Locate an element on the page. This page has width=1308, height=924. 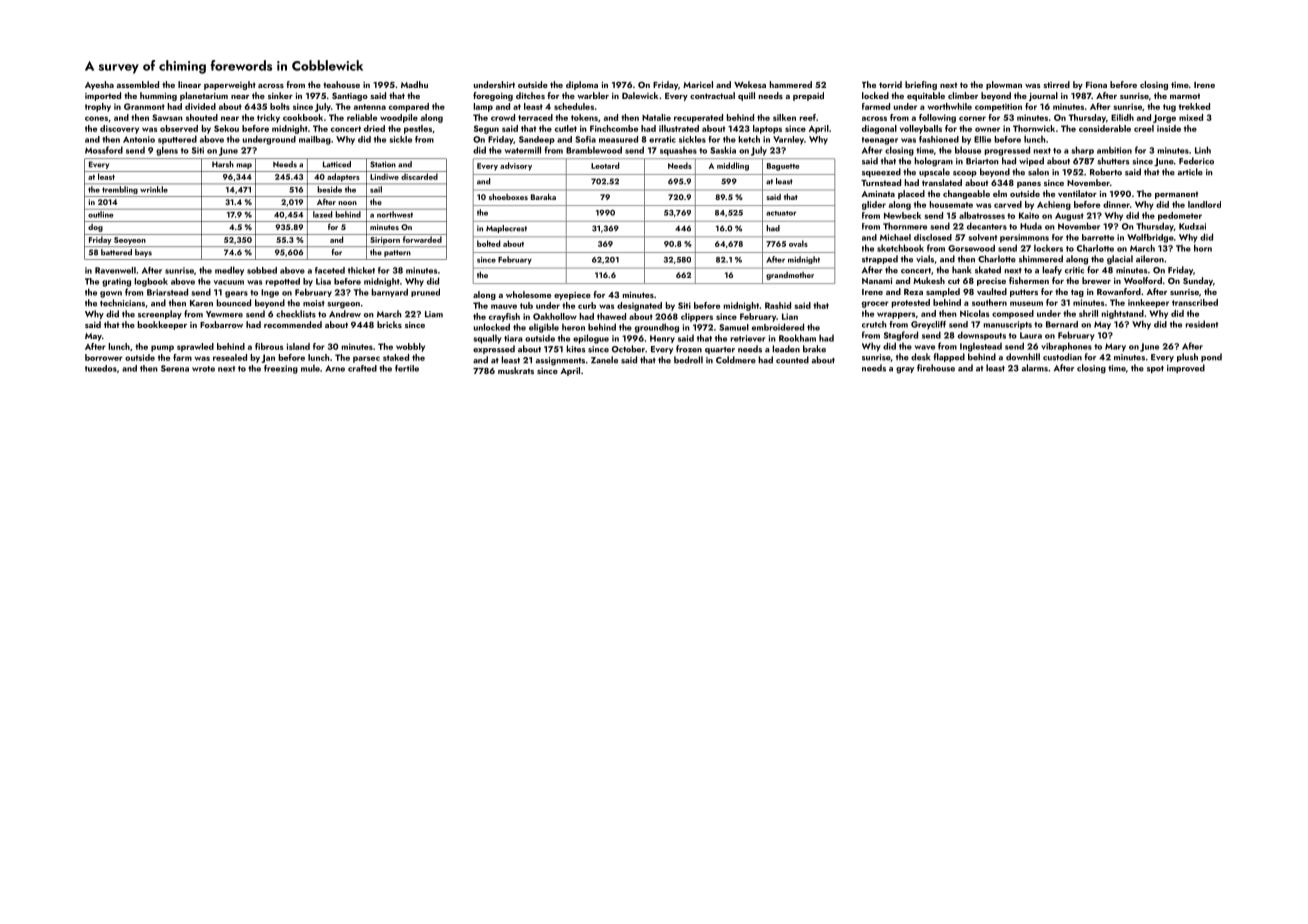
ovals is located at coordinates (798, 243).
